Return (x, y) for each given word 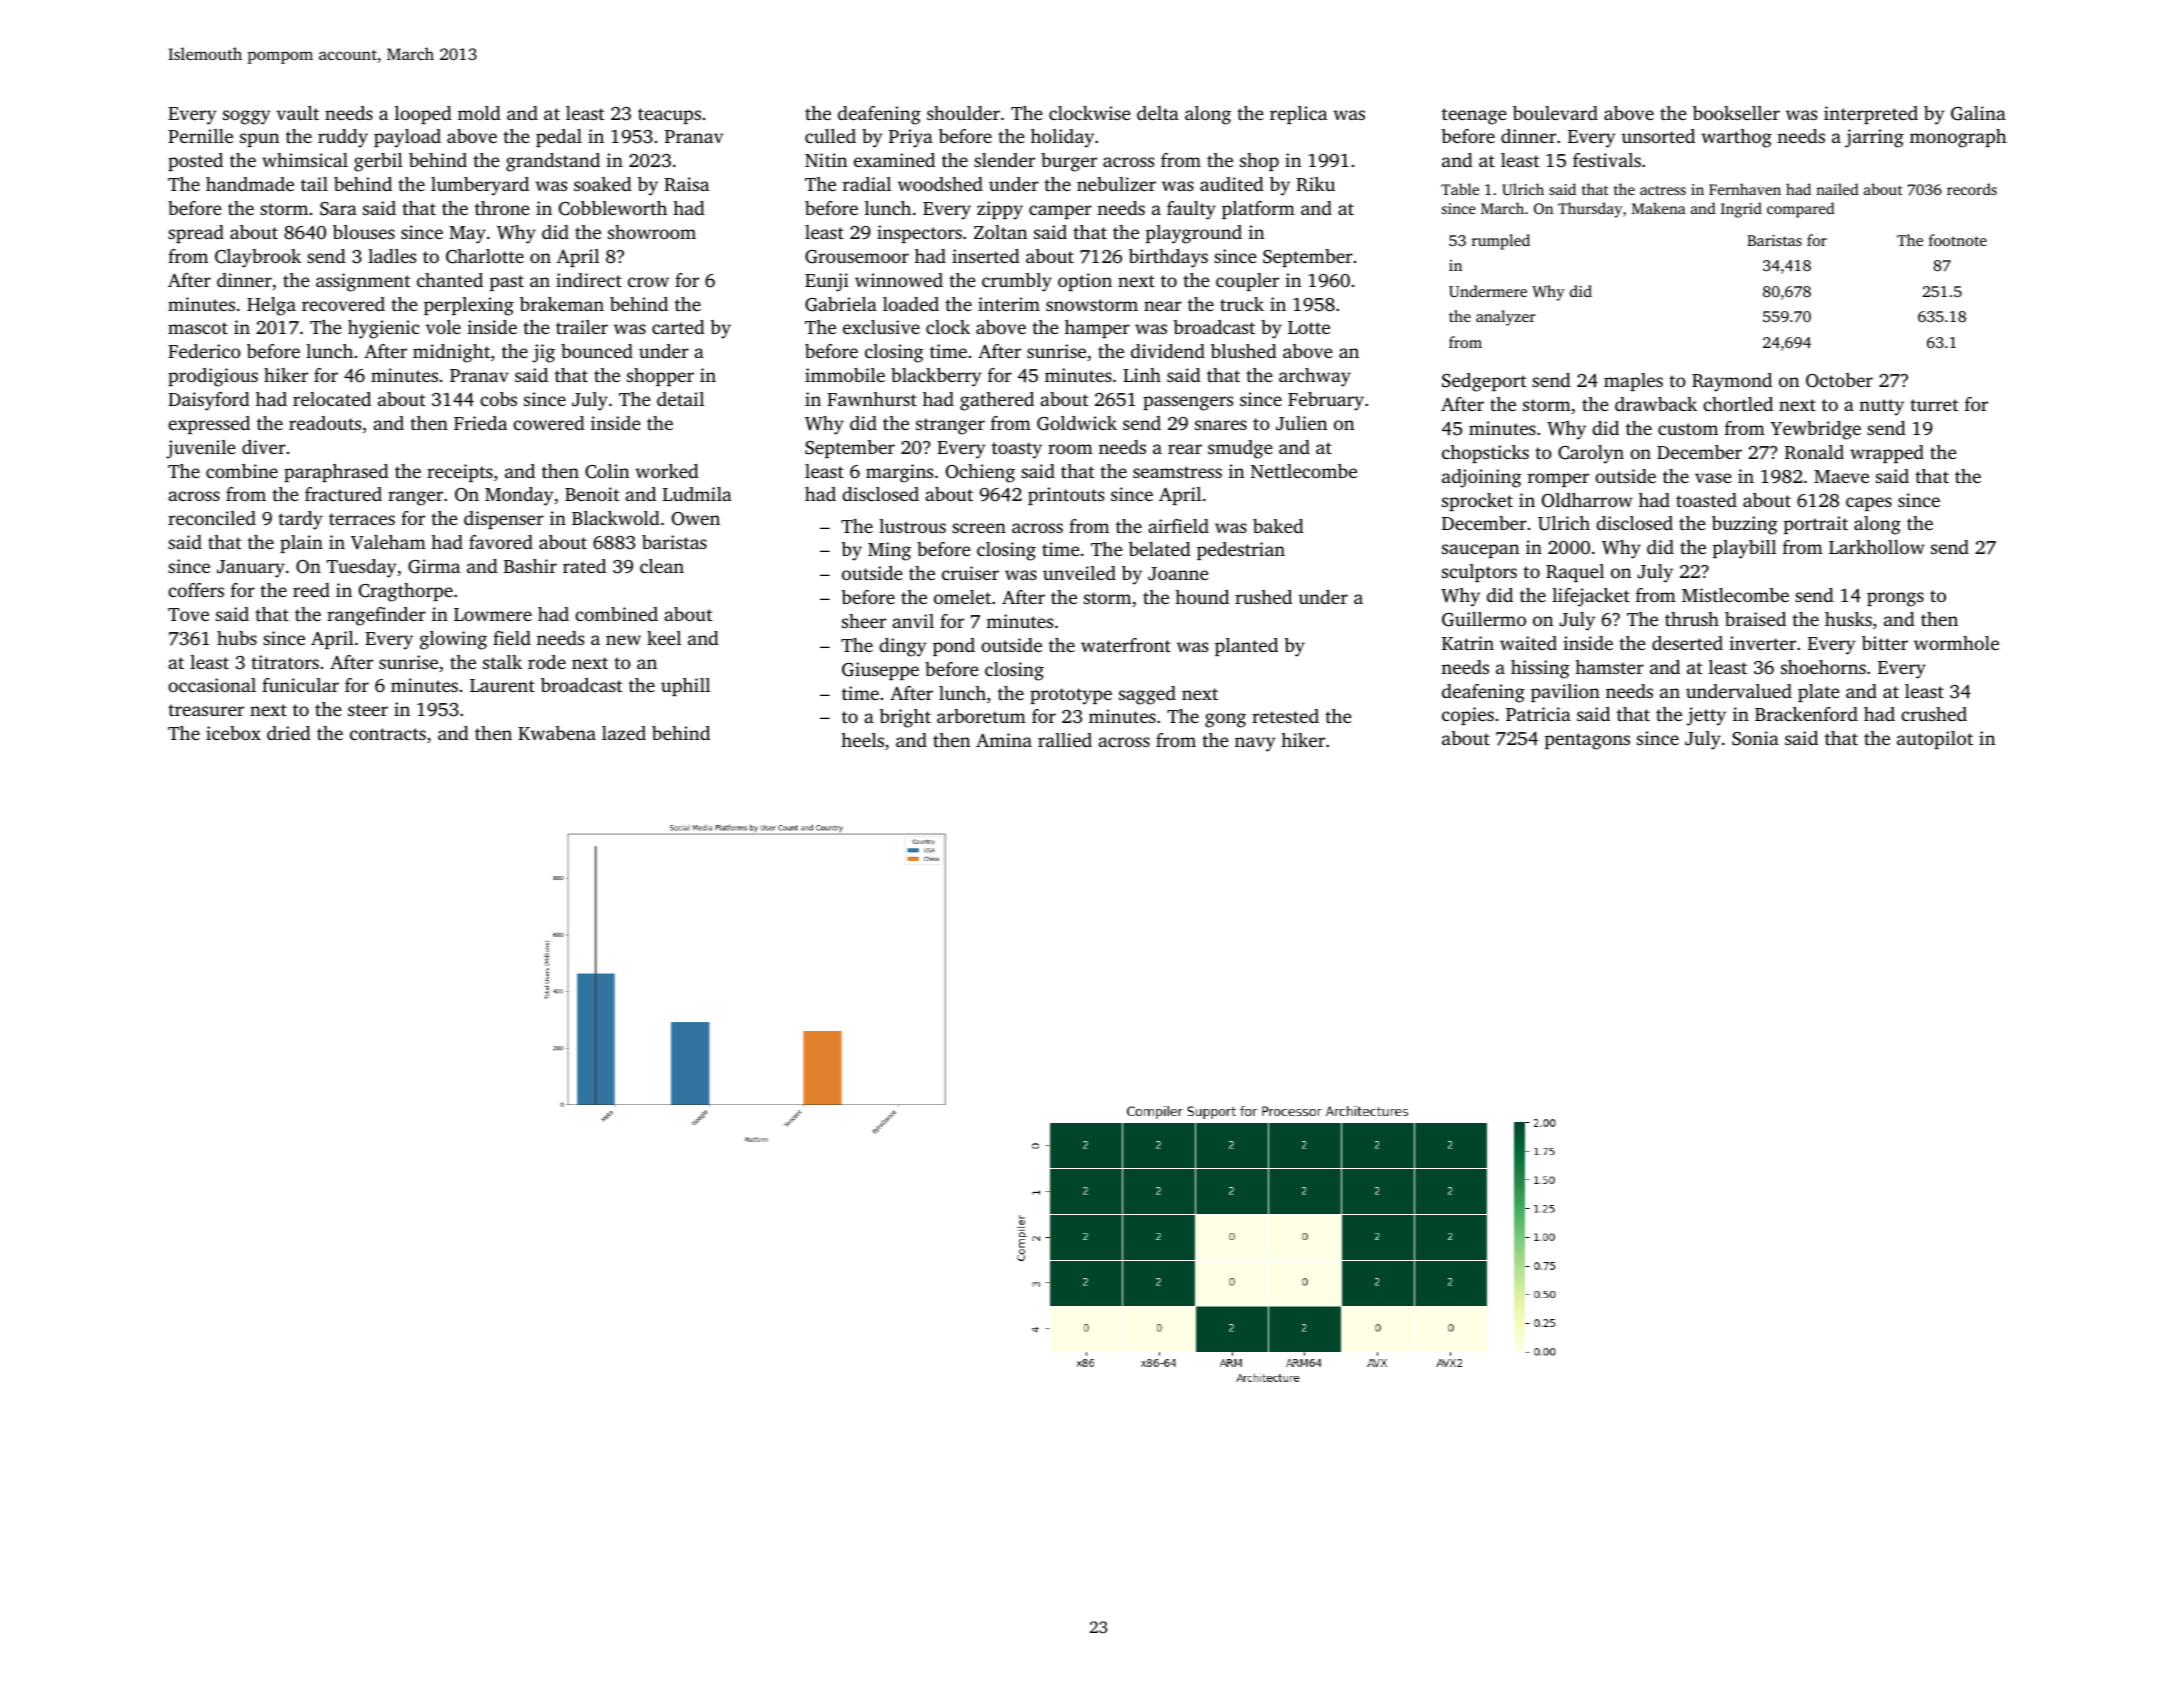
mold (479, 113)
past (507, 283)
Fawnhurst (872, 399)
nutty (1881, 407)
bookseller (1736, 113)
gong (1225, 720)
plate (1819, 693)
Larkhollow (1877, 547)
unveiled (1079, 573)
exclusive (881, 327)
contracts (388, 734)
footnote (1958, 240)
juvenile (201, 449)
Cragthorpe (406, 592)
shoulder (963, 113)
